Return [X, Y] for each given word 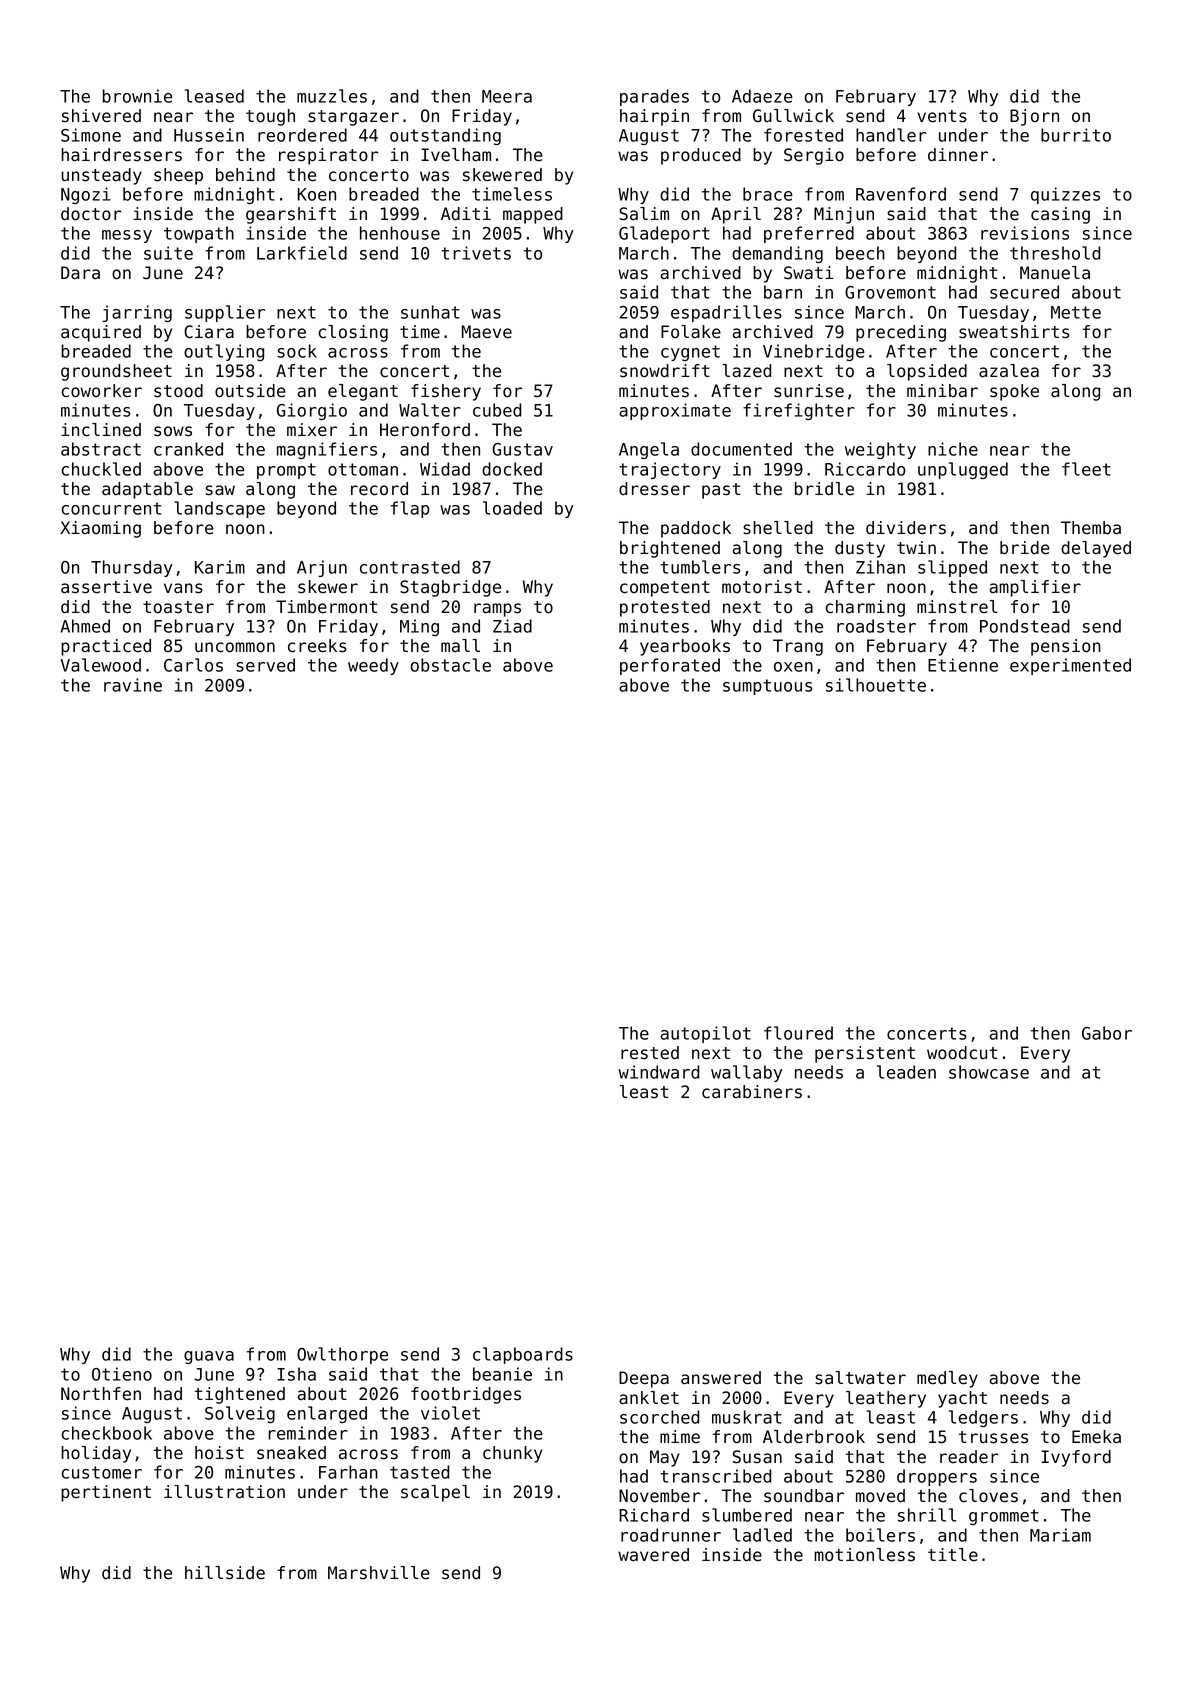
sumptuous [767, 687]
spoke [1014, 392]
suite [168, 253]
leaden [906, 1072]
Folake [691, 332]
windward [658, 1072]
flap [410, 509]
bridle [824, 489]
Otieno [122, 1374]
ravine [133, 685]
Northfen [101, 1394]
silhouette [876, 685]
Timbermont [326, 607]
